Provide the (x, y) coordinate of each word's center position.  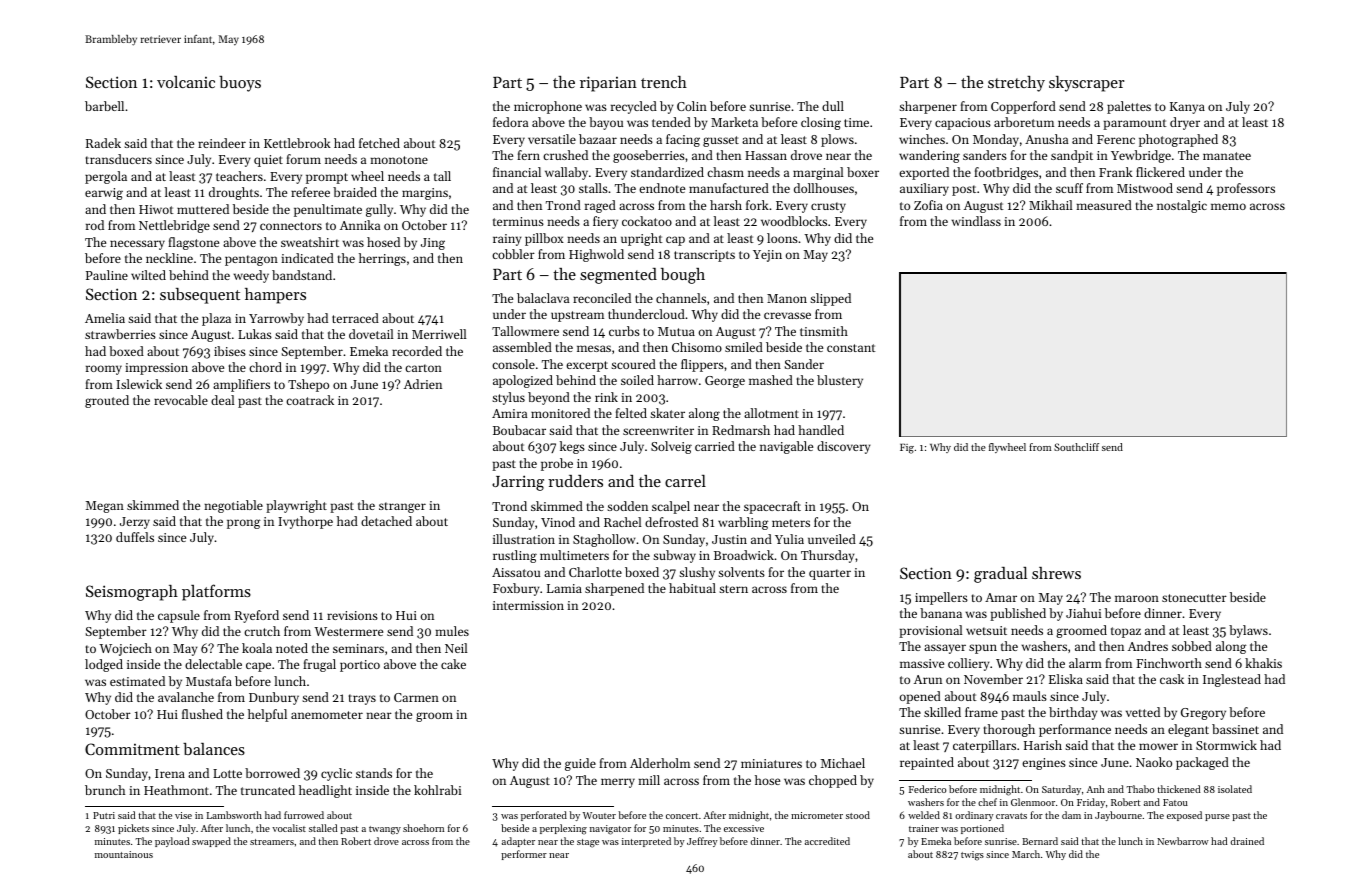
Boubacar (519, 430)
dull (833, 106)
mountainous (124, 854)
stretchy (1016, 84)
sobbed (1192, 646)
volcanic (186, 82)
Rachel (623, 522)
